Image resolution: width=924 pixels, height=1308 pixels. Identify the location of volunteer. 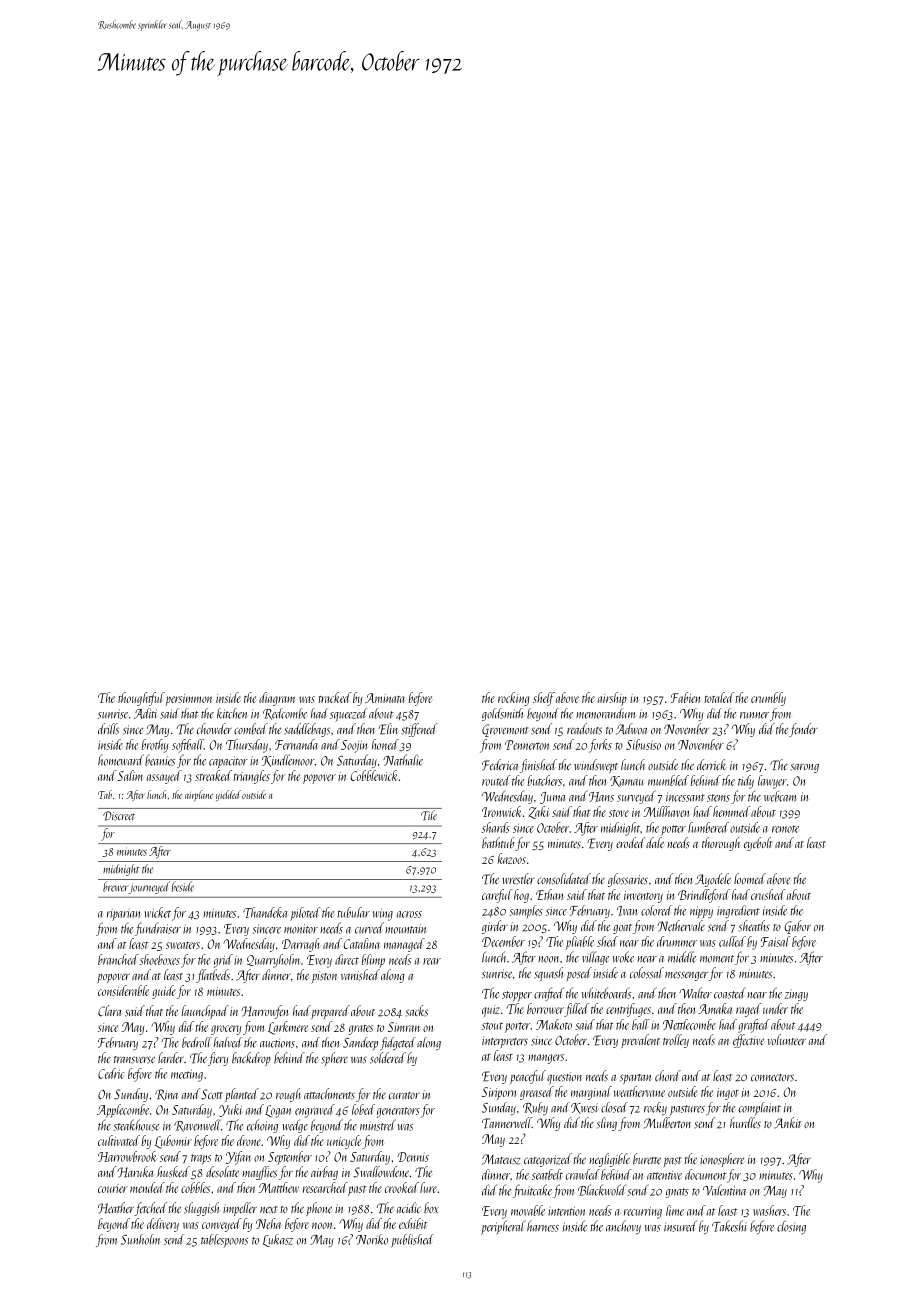
(787, 1039).
